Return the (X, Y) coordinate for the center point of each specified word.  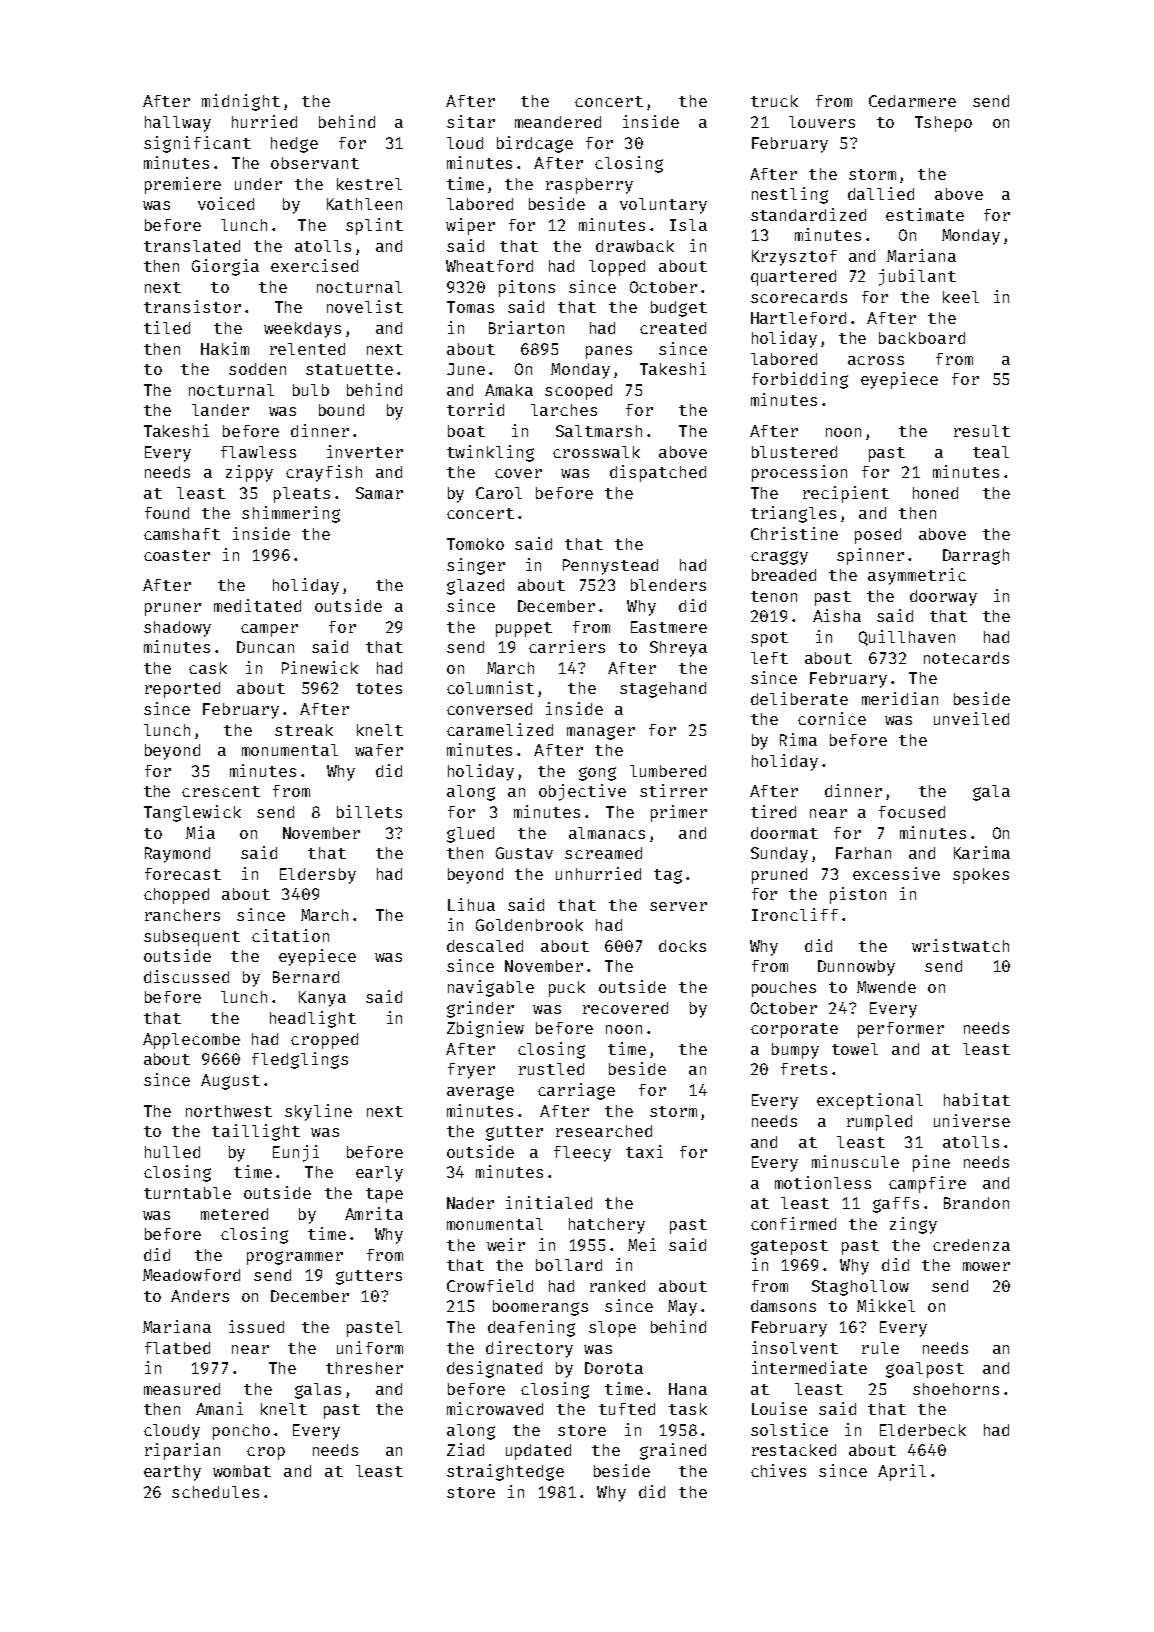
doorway (943, 598)
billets (369, 811)
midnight (241, 102)
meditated (257, 605)
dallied (881, 193)
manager (601, 733)
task (688, 1409)
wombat (242, 1471)
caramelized (500, 729)
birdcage (535, 144)
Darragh (976, 557)
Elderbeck (923, 1430)
